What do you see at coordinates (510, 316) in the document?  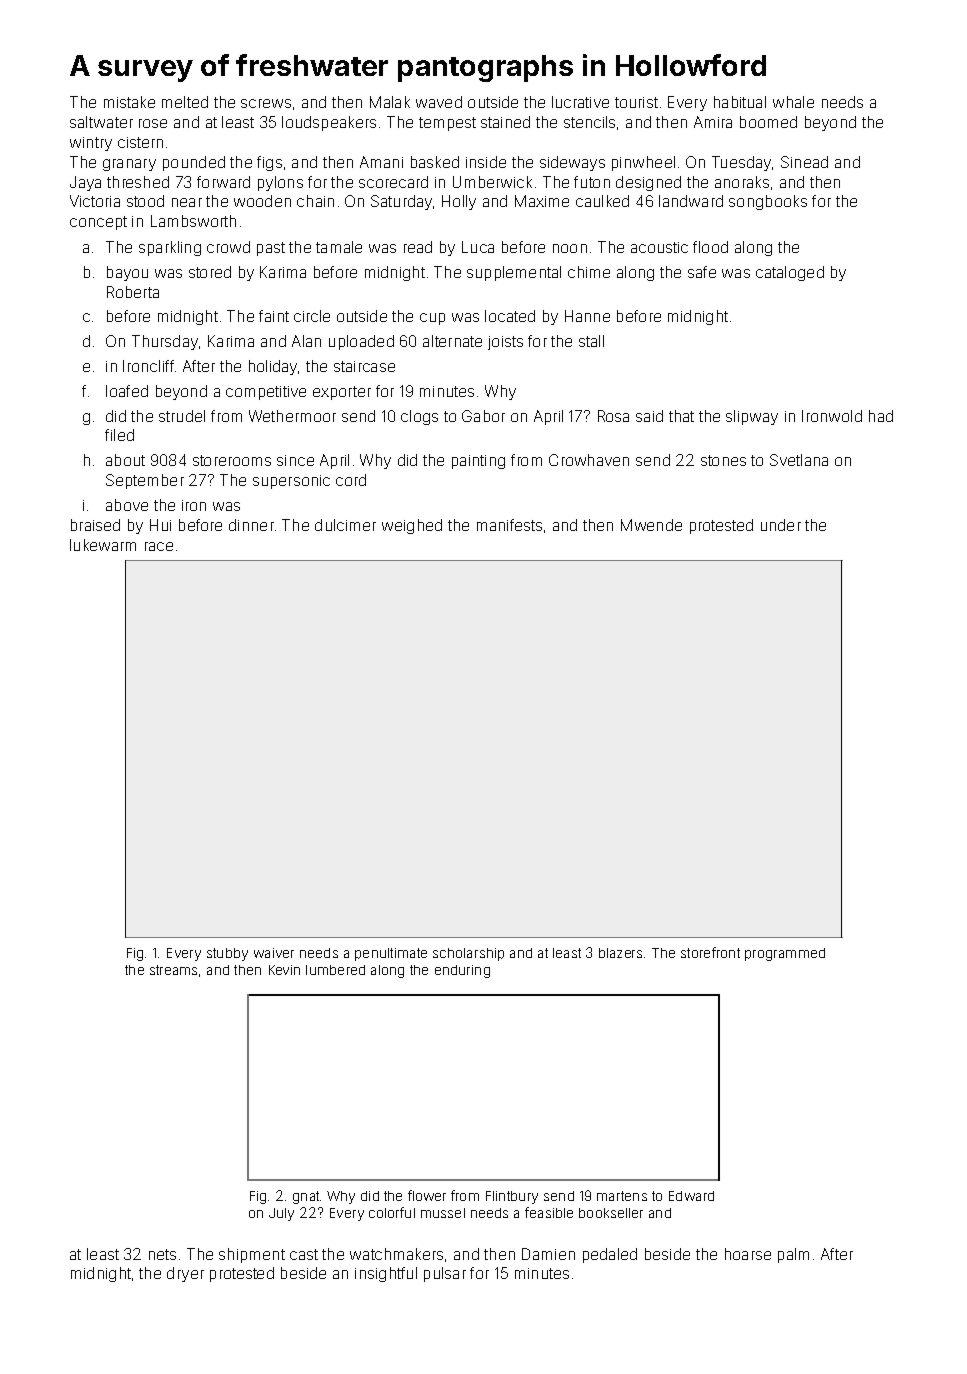 I see `located` at bounding box center [510, 316].
